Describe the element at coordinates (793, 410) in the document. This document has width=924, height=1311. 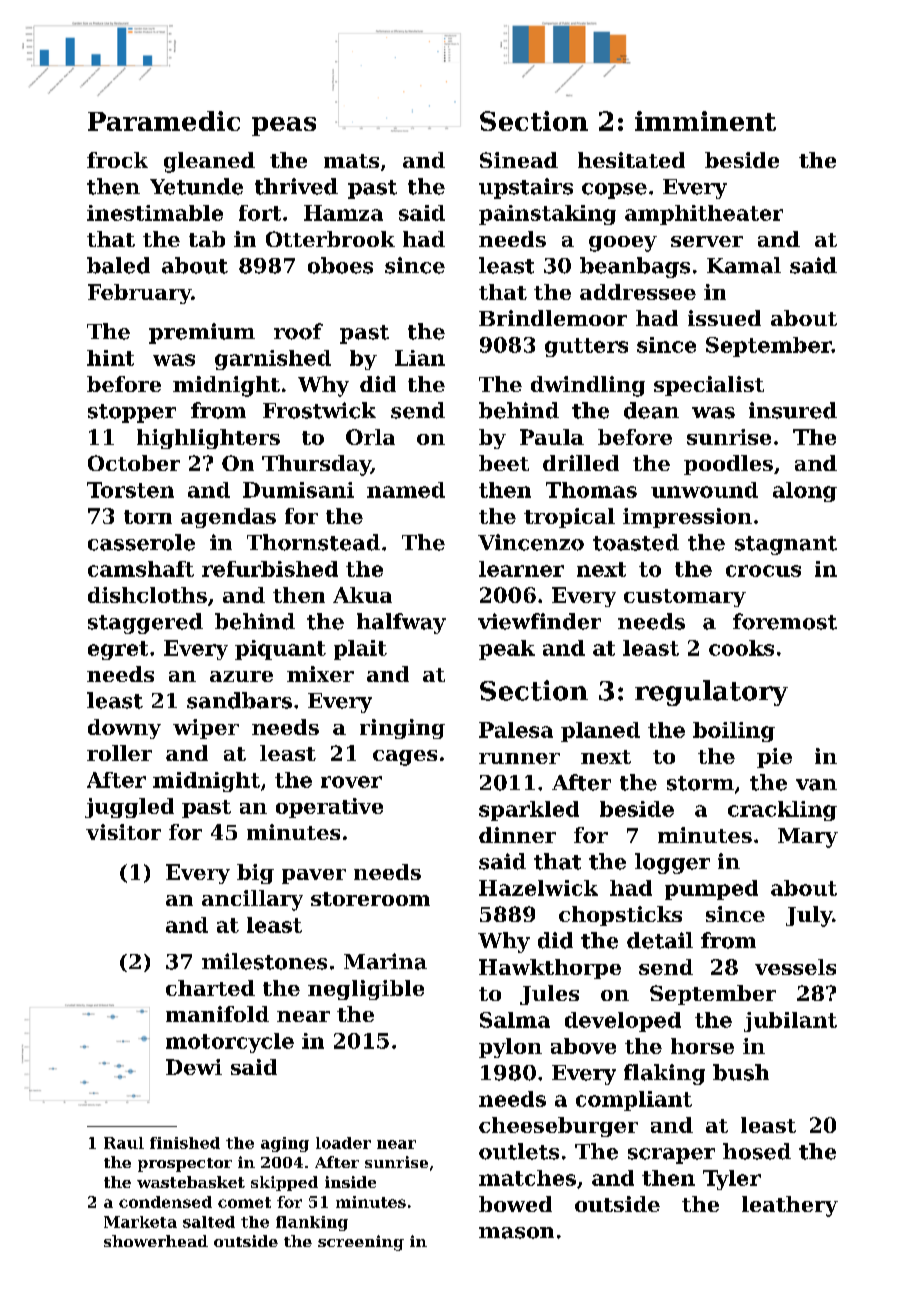
I see `insured` at that location.
